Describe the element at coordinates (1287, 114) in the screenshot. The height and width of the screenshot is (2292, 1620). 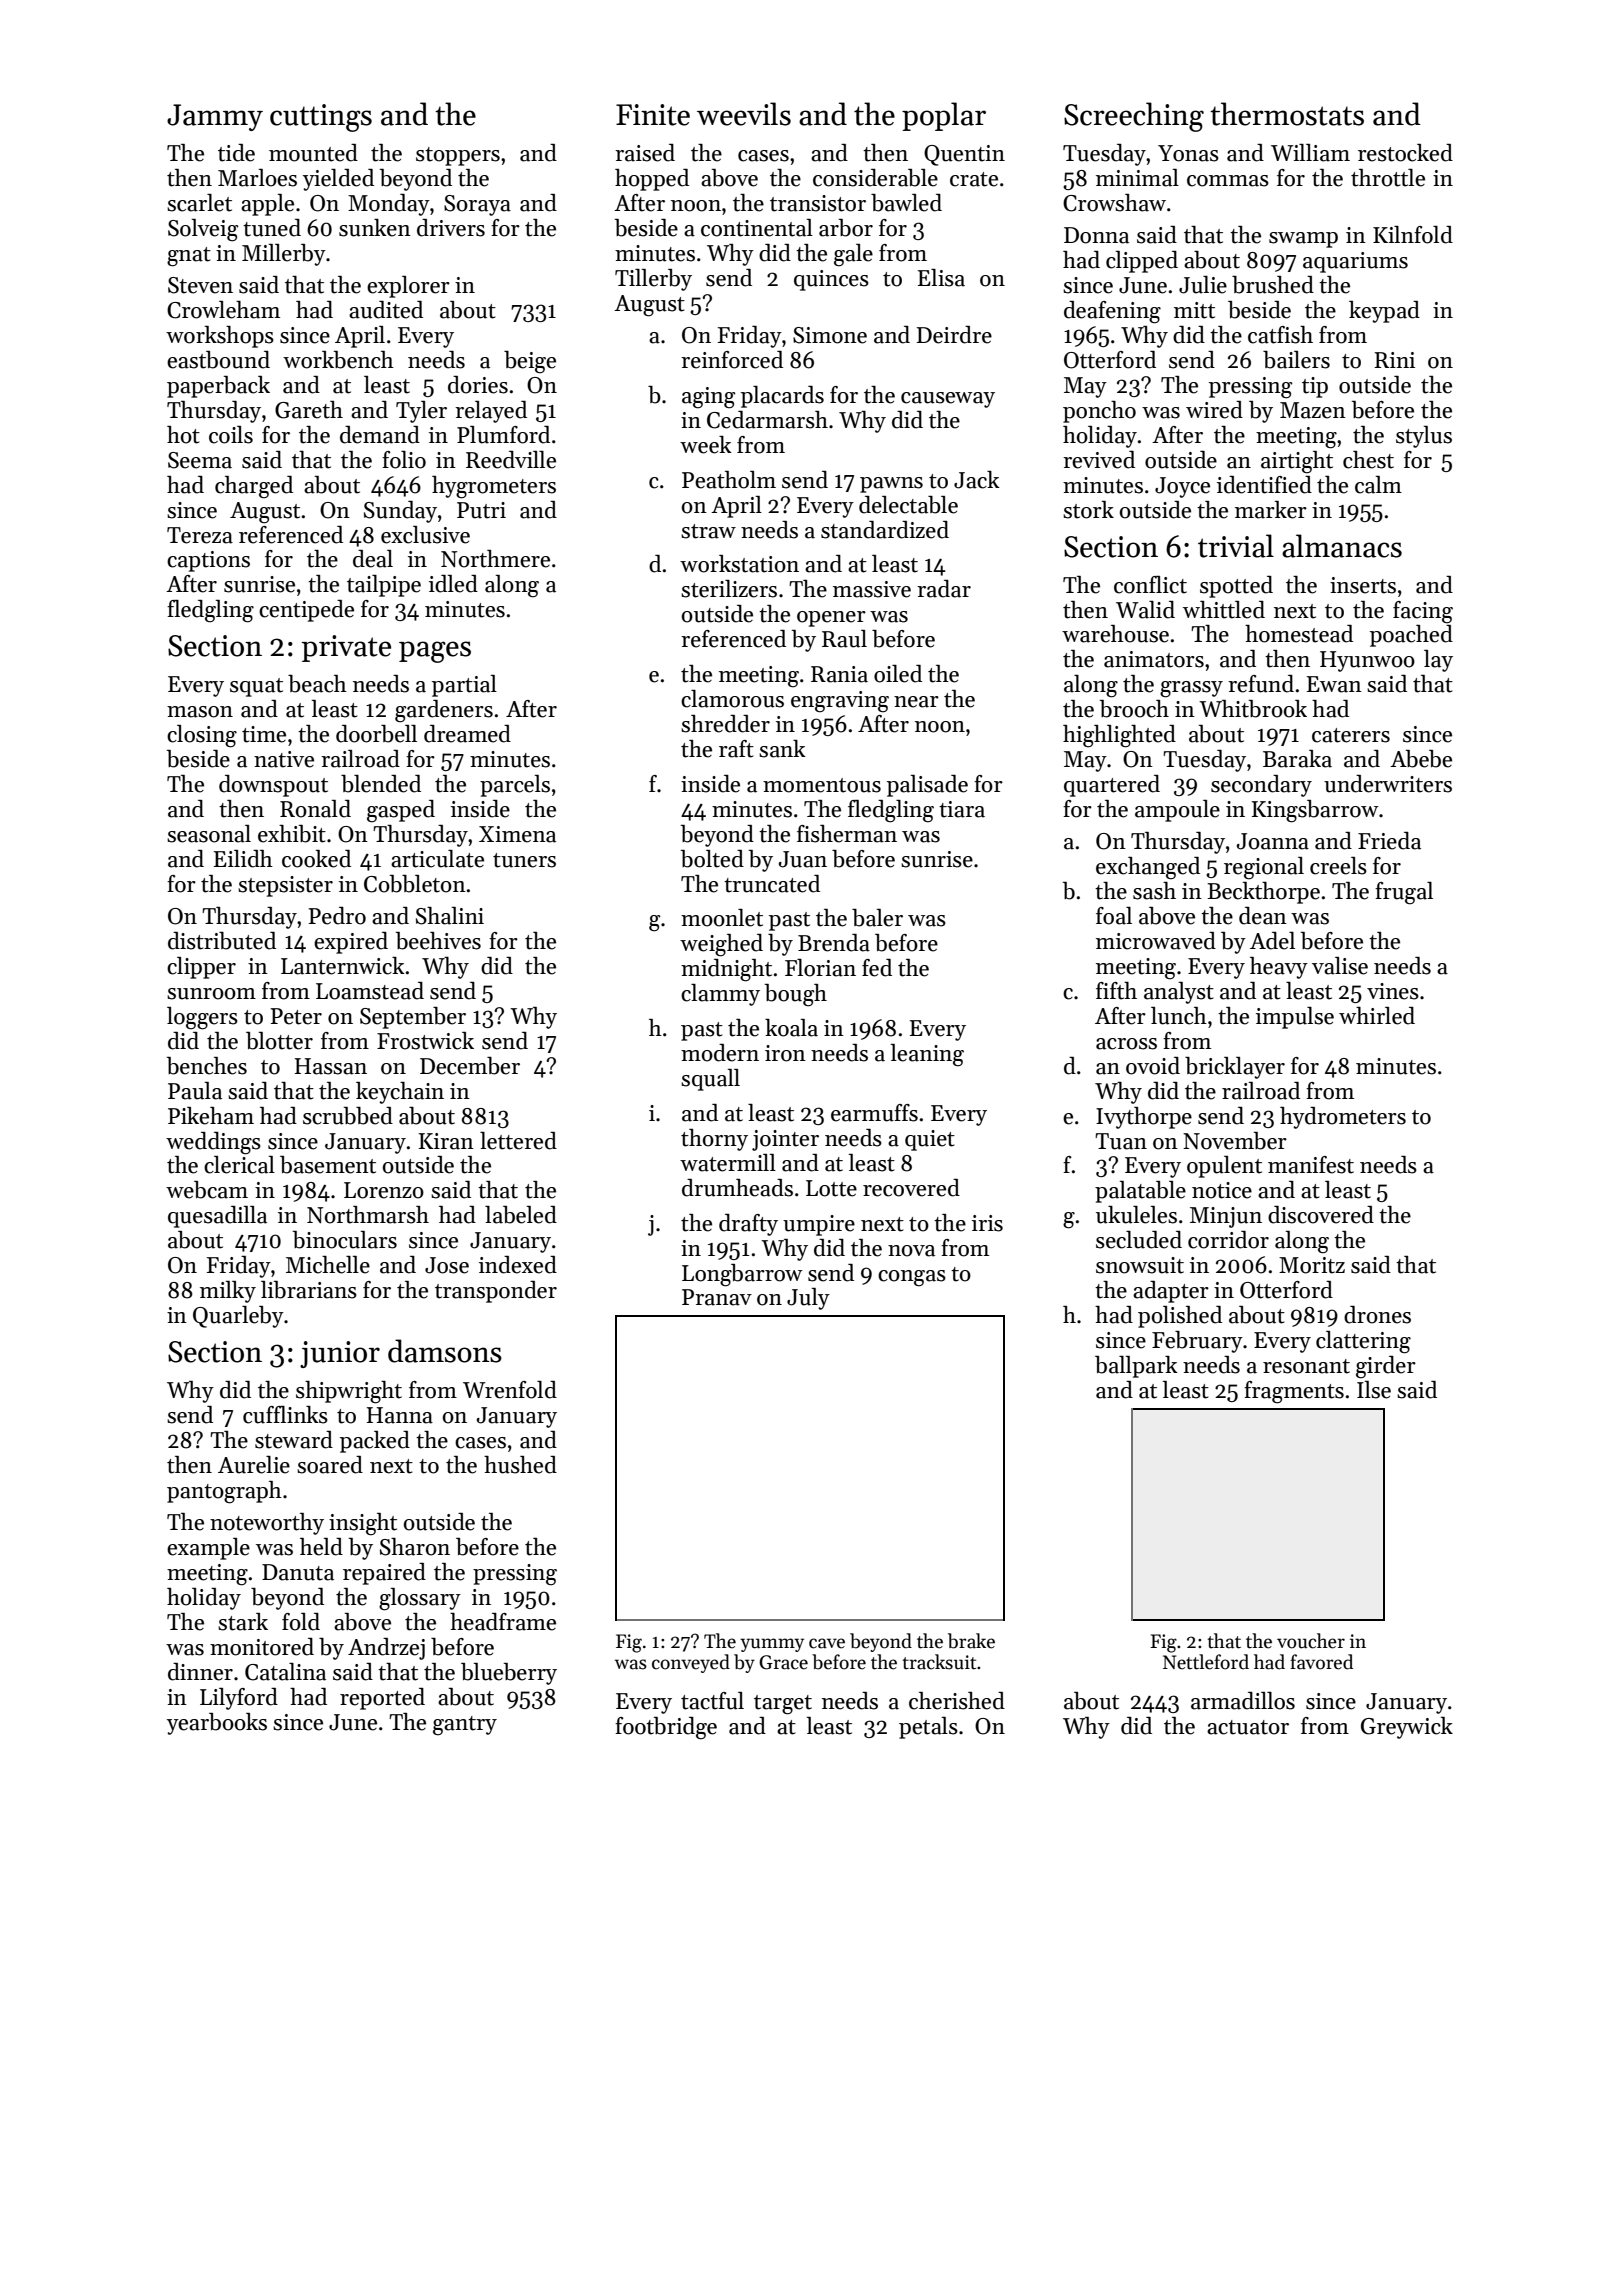
I see `thermostats` at that location.
